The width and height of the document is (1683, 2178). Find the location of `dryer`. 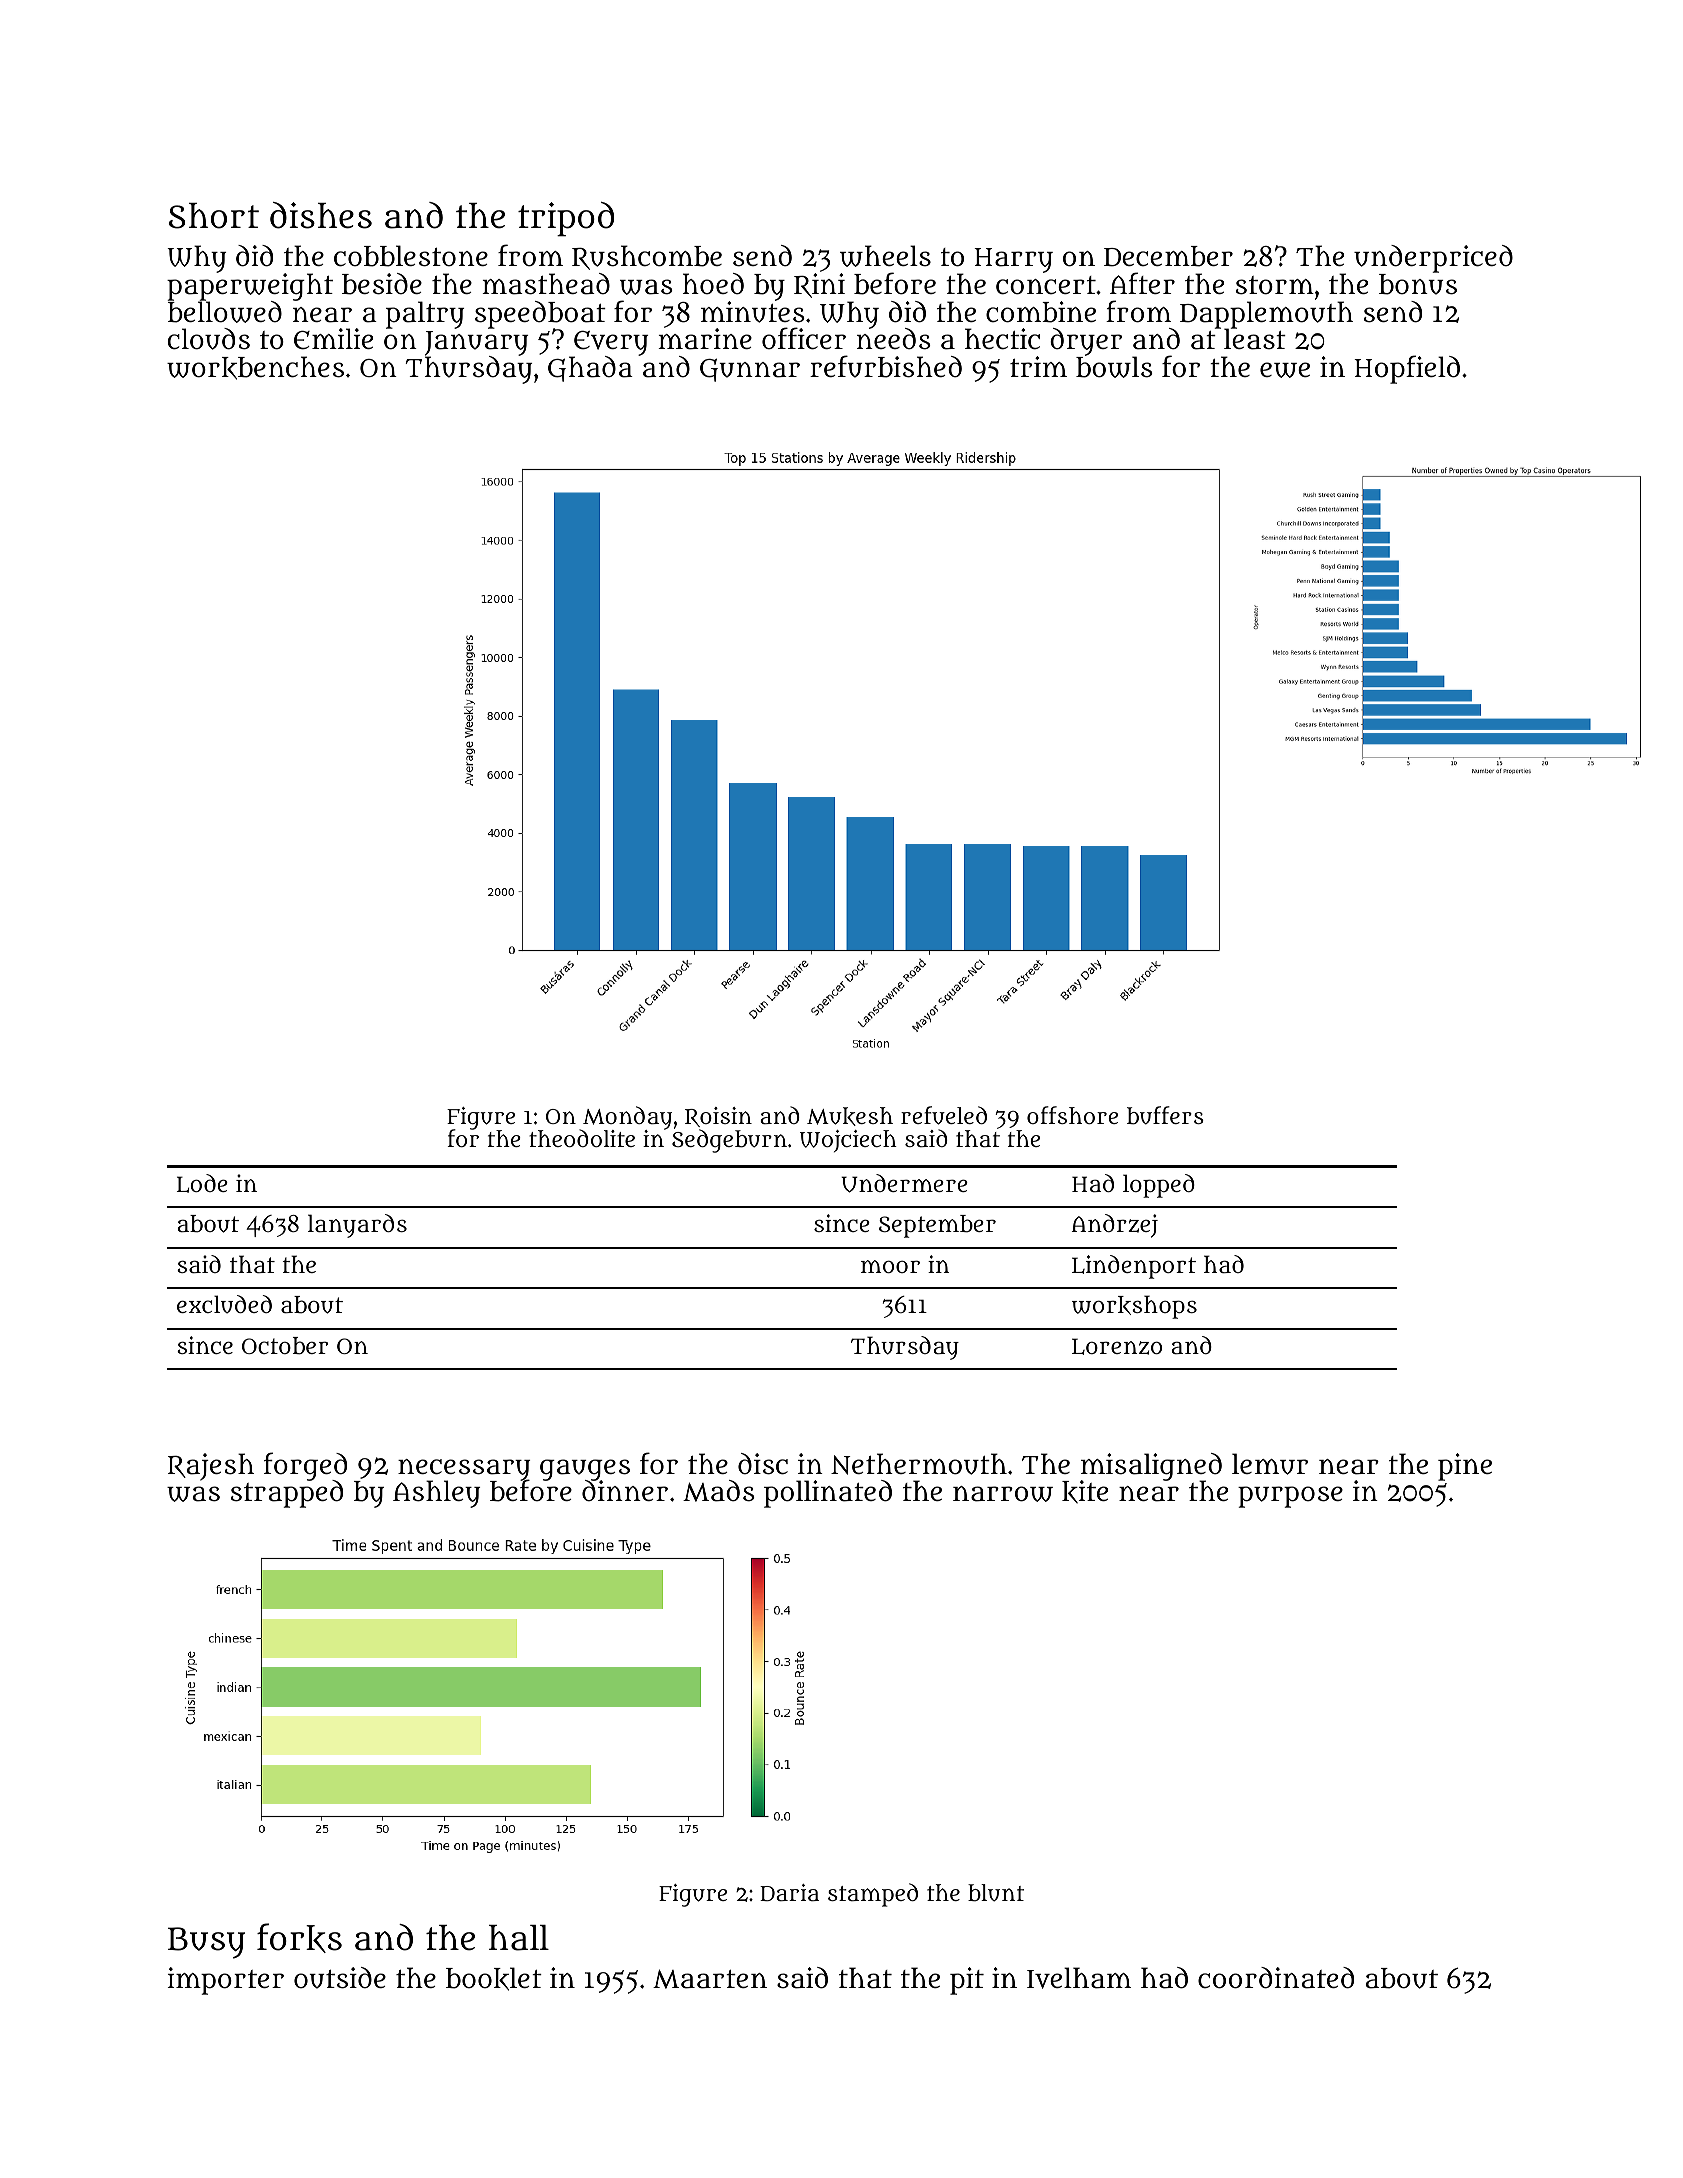

dryer is located at coordinates (1086, 342).
